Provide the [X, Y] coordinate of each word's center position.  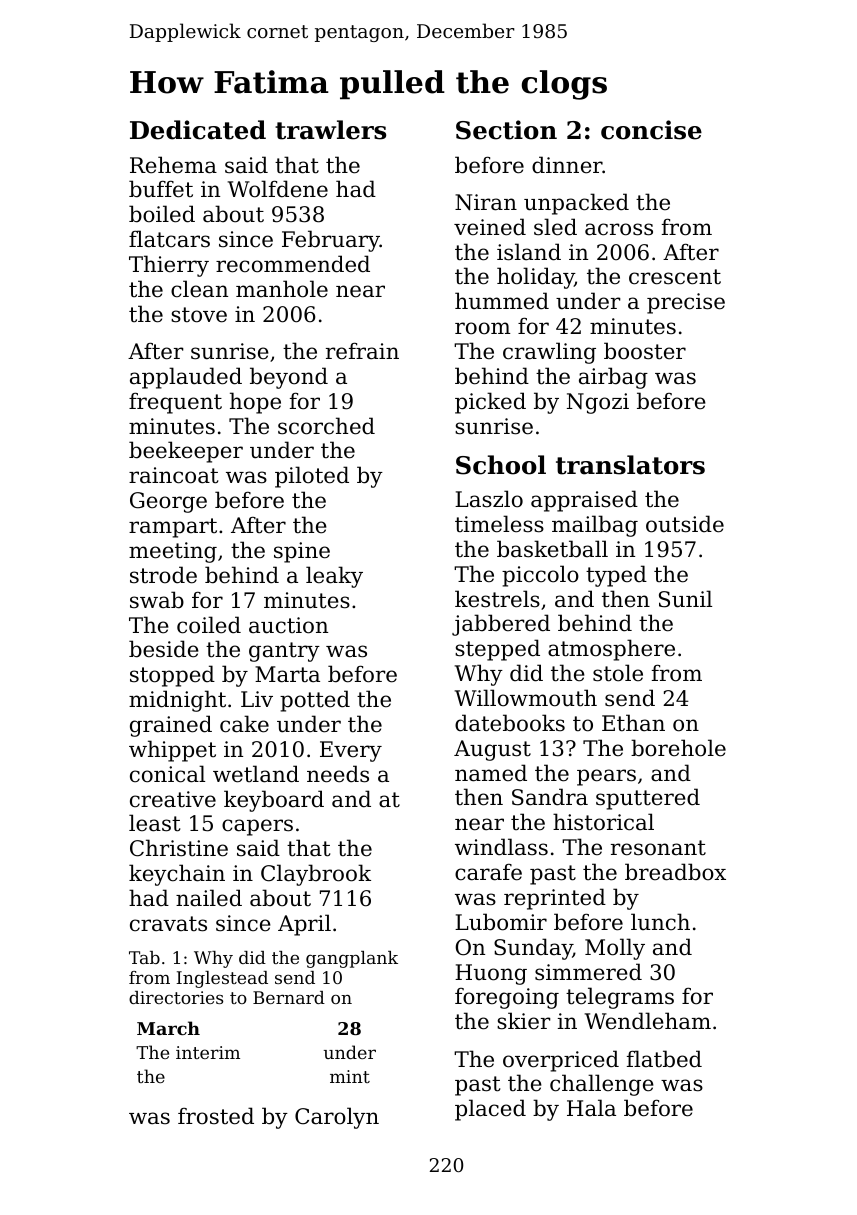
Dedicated [198, 130]
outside [685, 524]
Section [506, 130]
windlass [501, 847]
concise [651, 130]
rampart [173, 528]
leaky [334, 577]
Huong [491, 974]
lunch [660, 922]
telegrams [620, 998]
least [154, 823]
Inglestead [222, 979]
